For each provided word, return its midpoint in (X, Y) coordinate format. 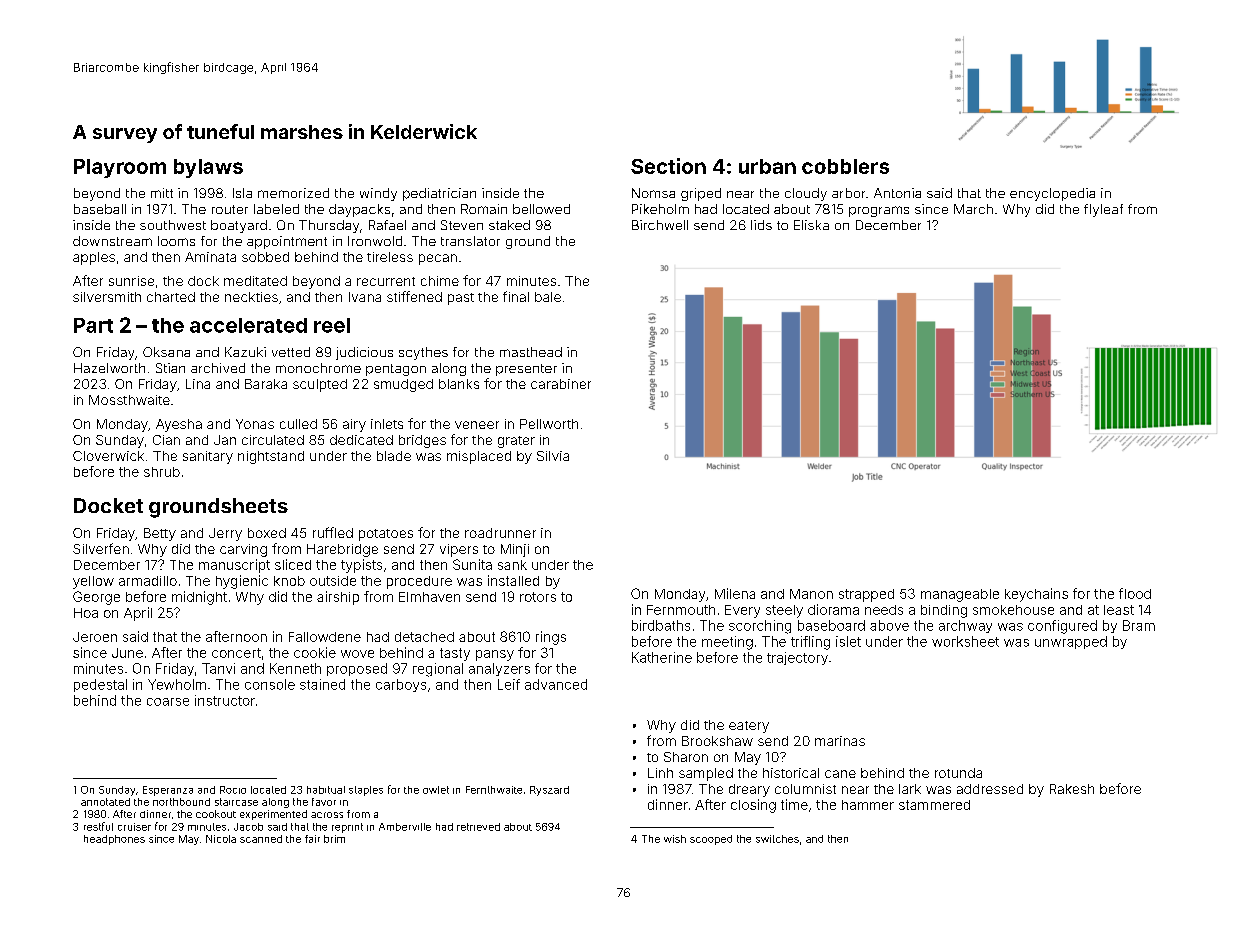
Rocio (233, 790)
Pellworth (549, 424)
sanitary (208, 457)
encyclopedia (1052, 194)
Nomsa (653, 193)
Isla (242, 193)
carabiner (561, 384)
